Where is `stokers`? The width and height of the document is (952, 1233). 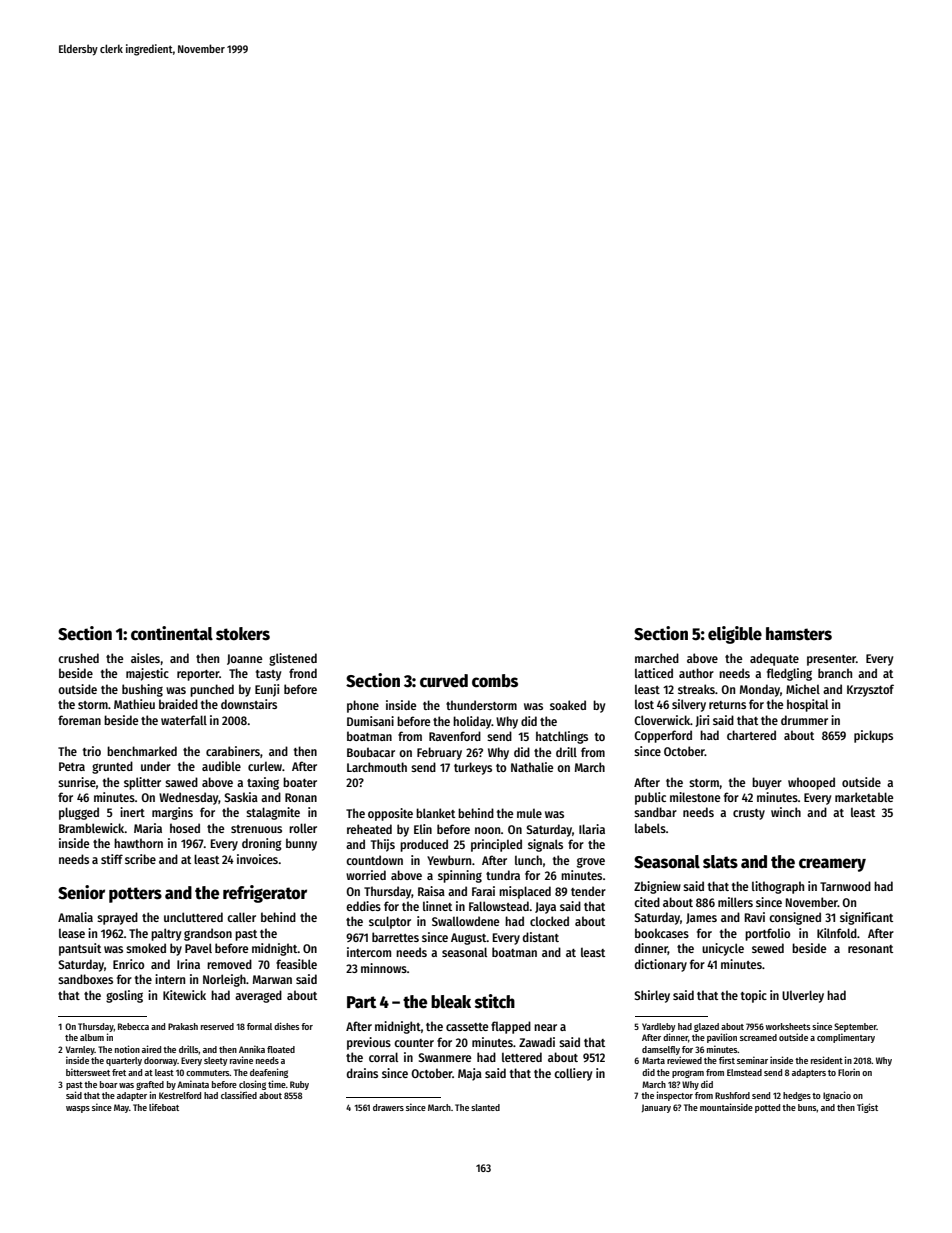 stokers is located at coordinates (243, 634).
